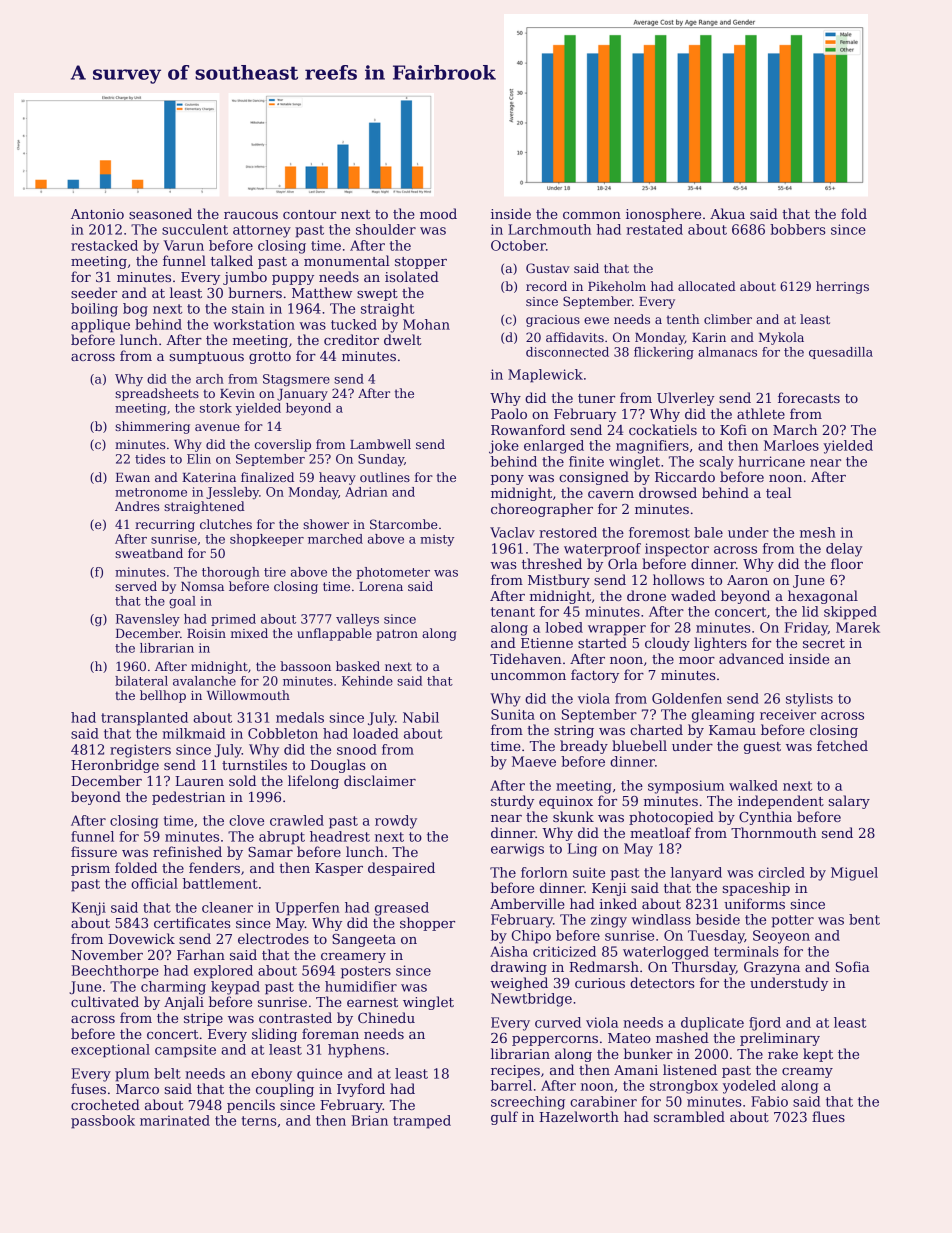 This screenshot has height=1233, width=952. Describe the element at coordinates (747, 580) in the screenshot. I see `Aaron` at that location.
